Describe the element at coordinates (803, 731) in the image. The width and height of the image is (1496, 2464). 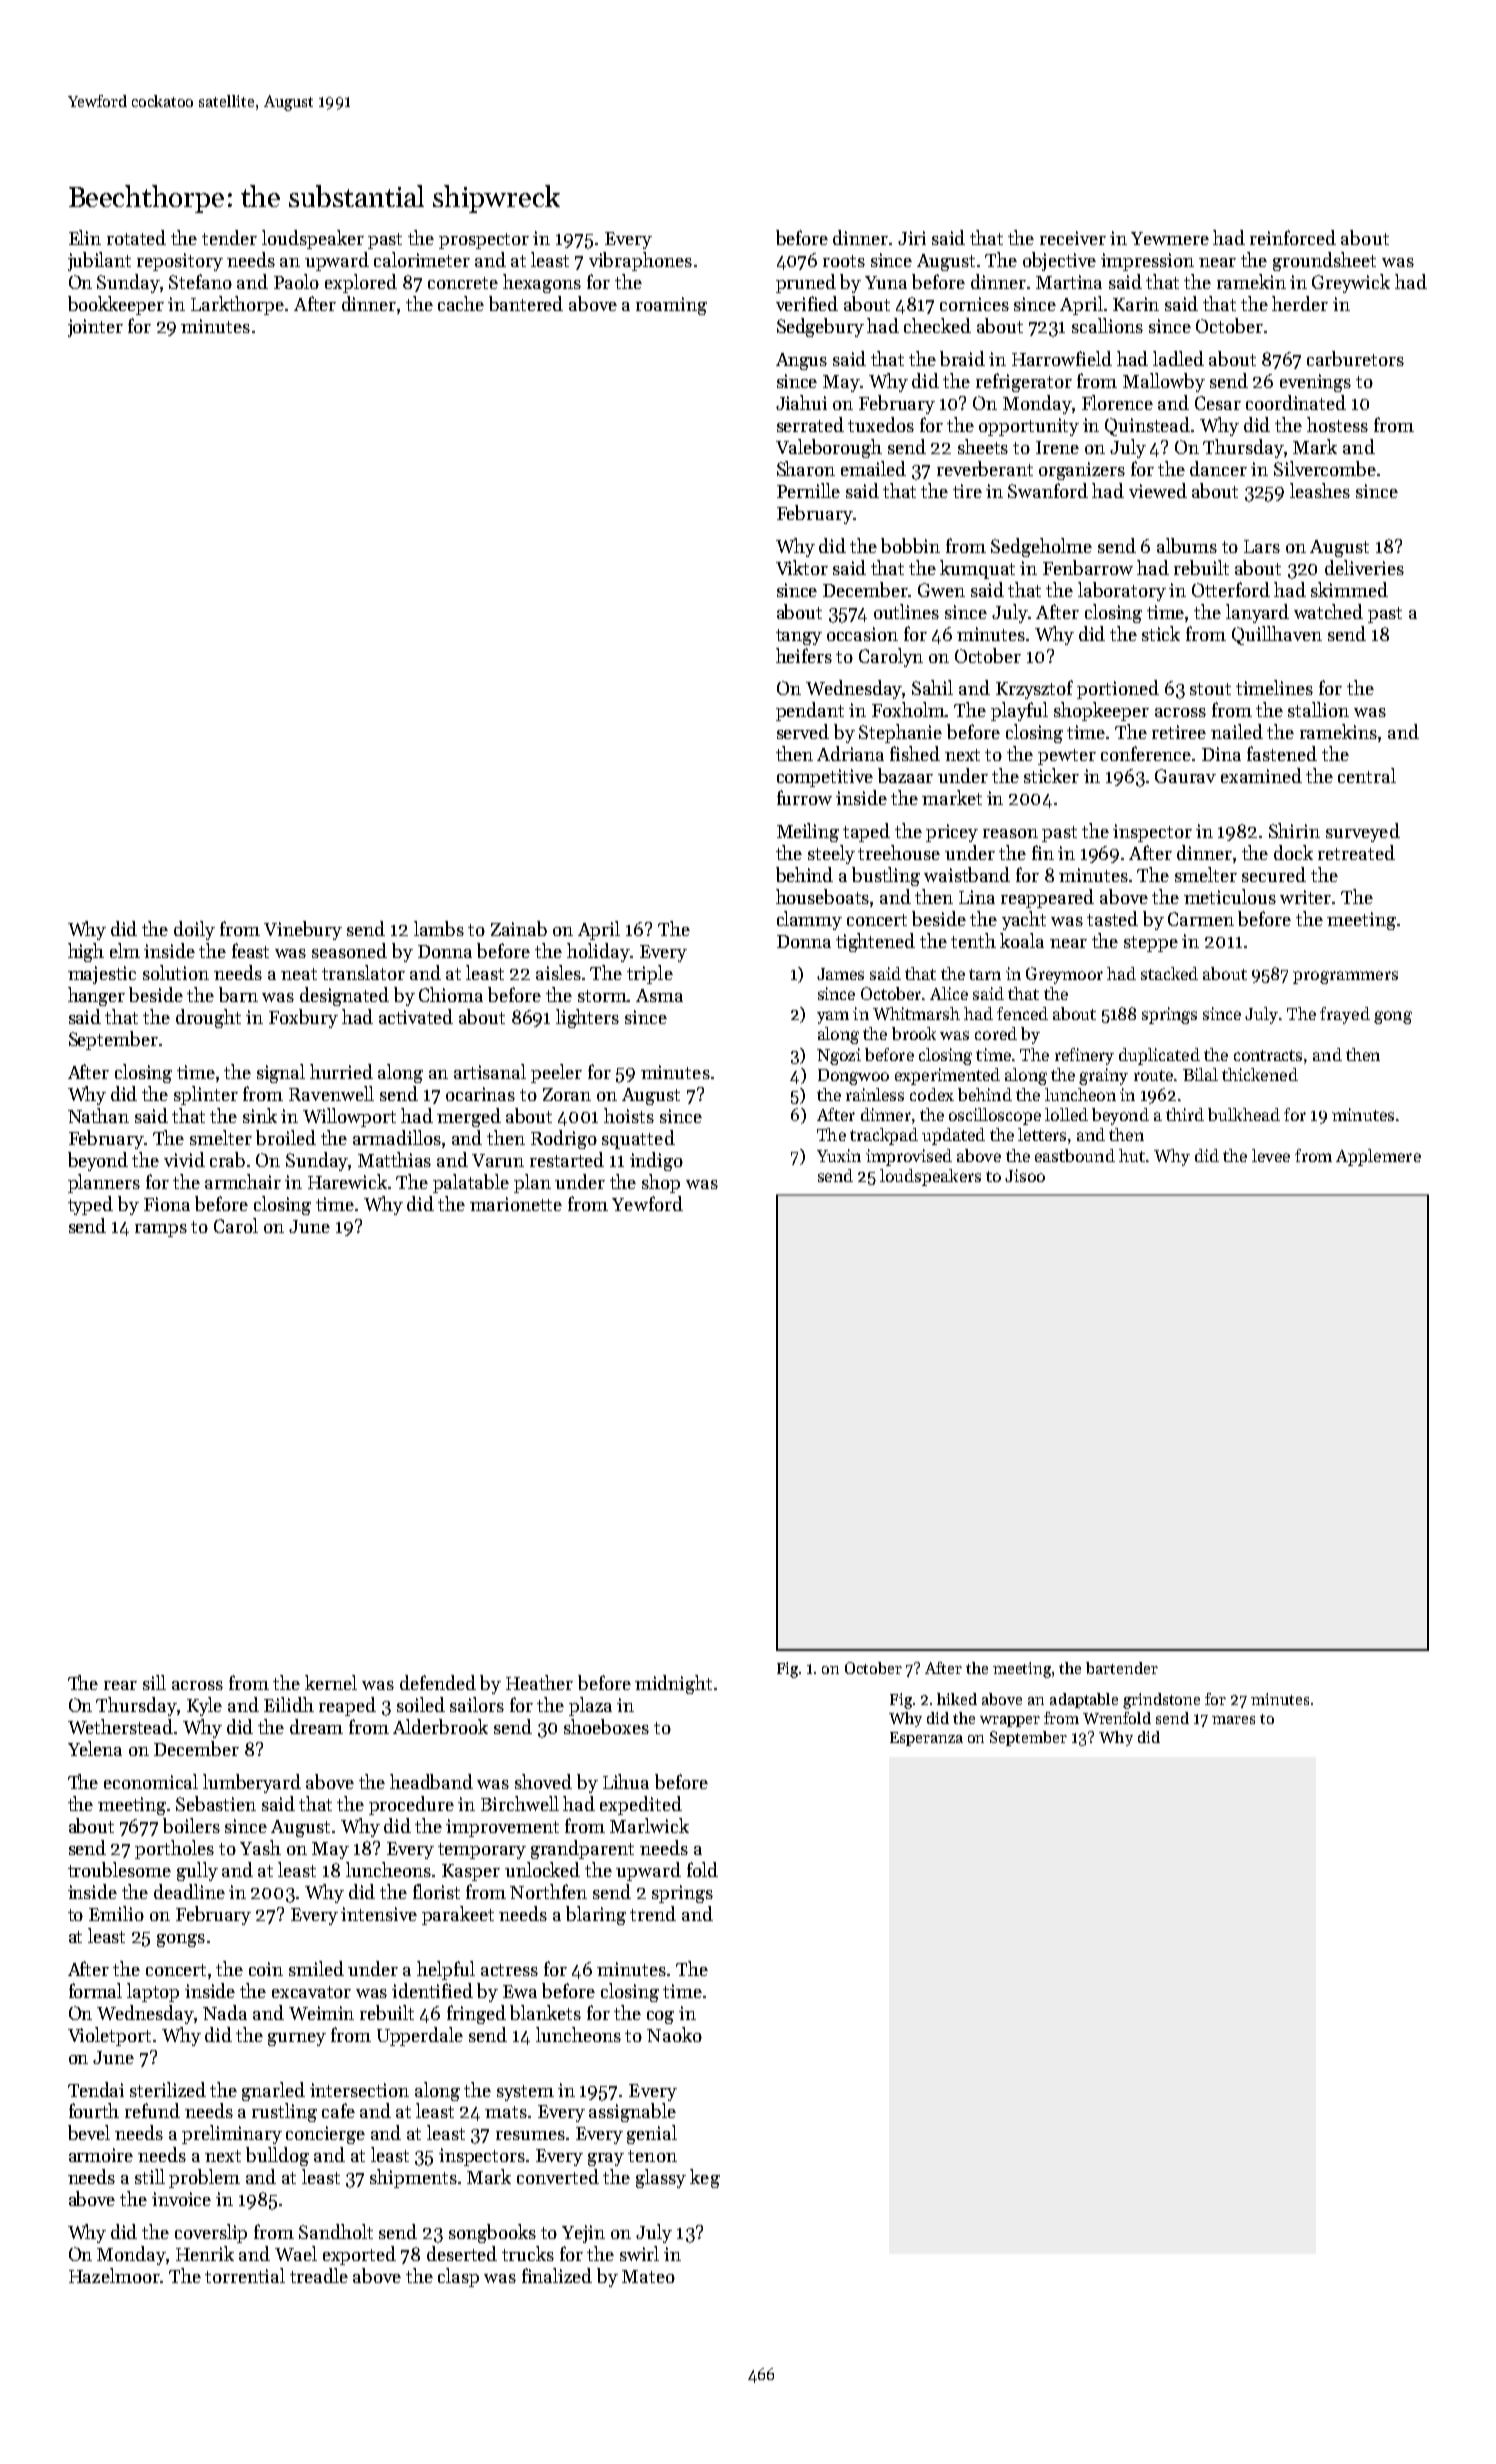
I see `served` at that location.
